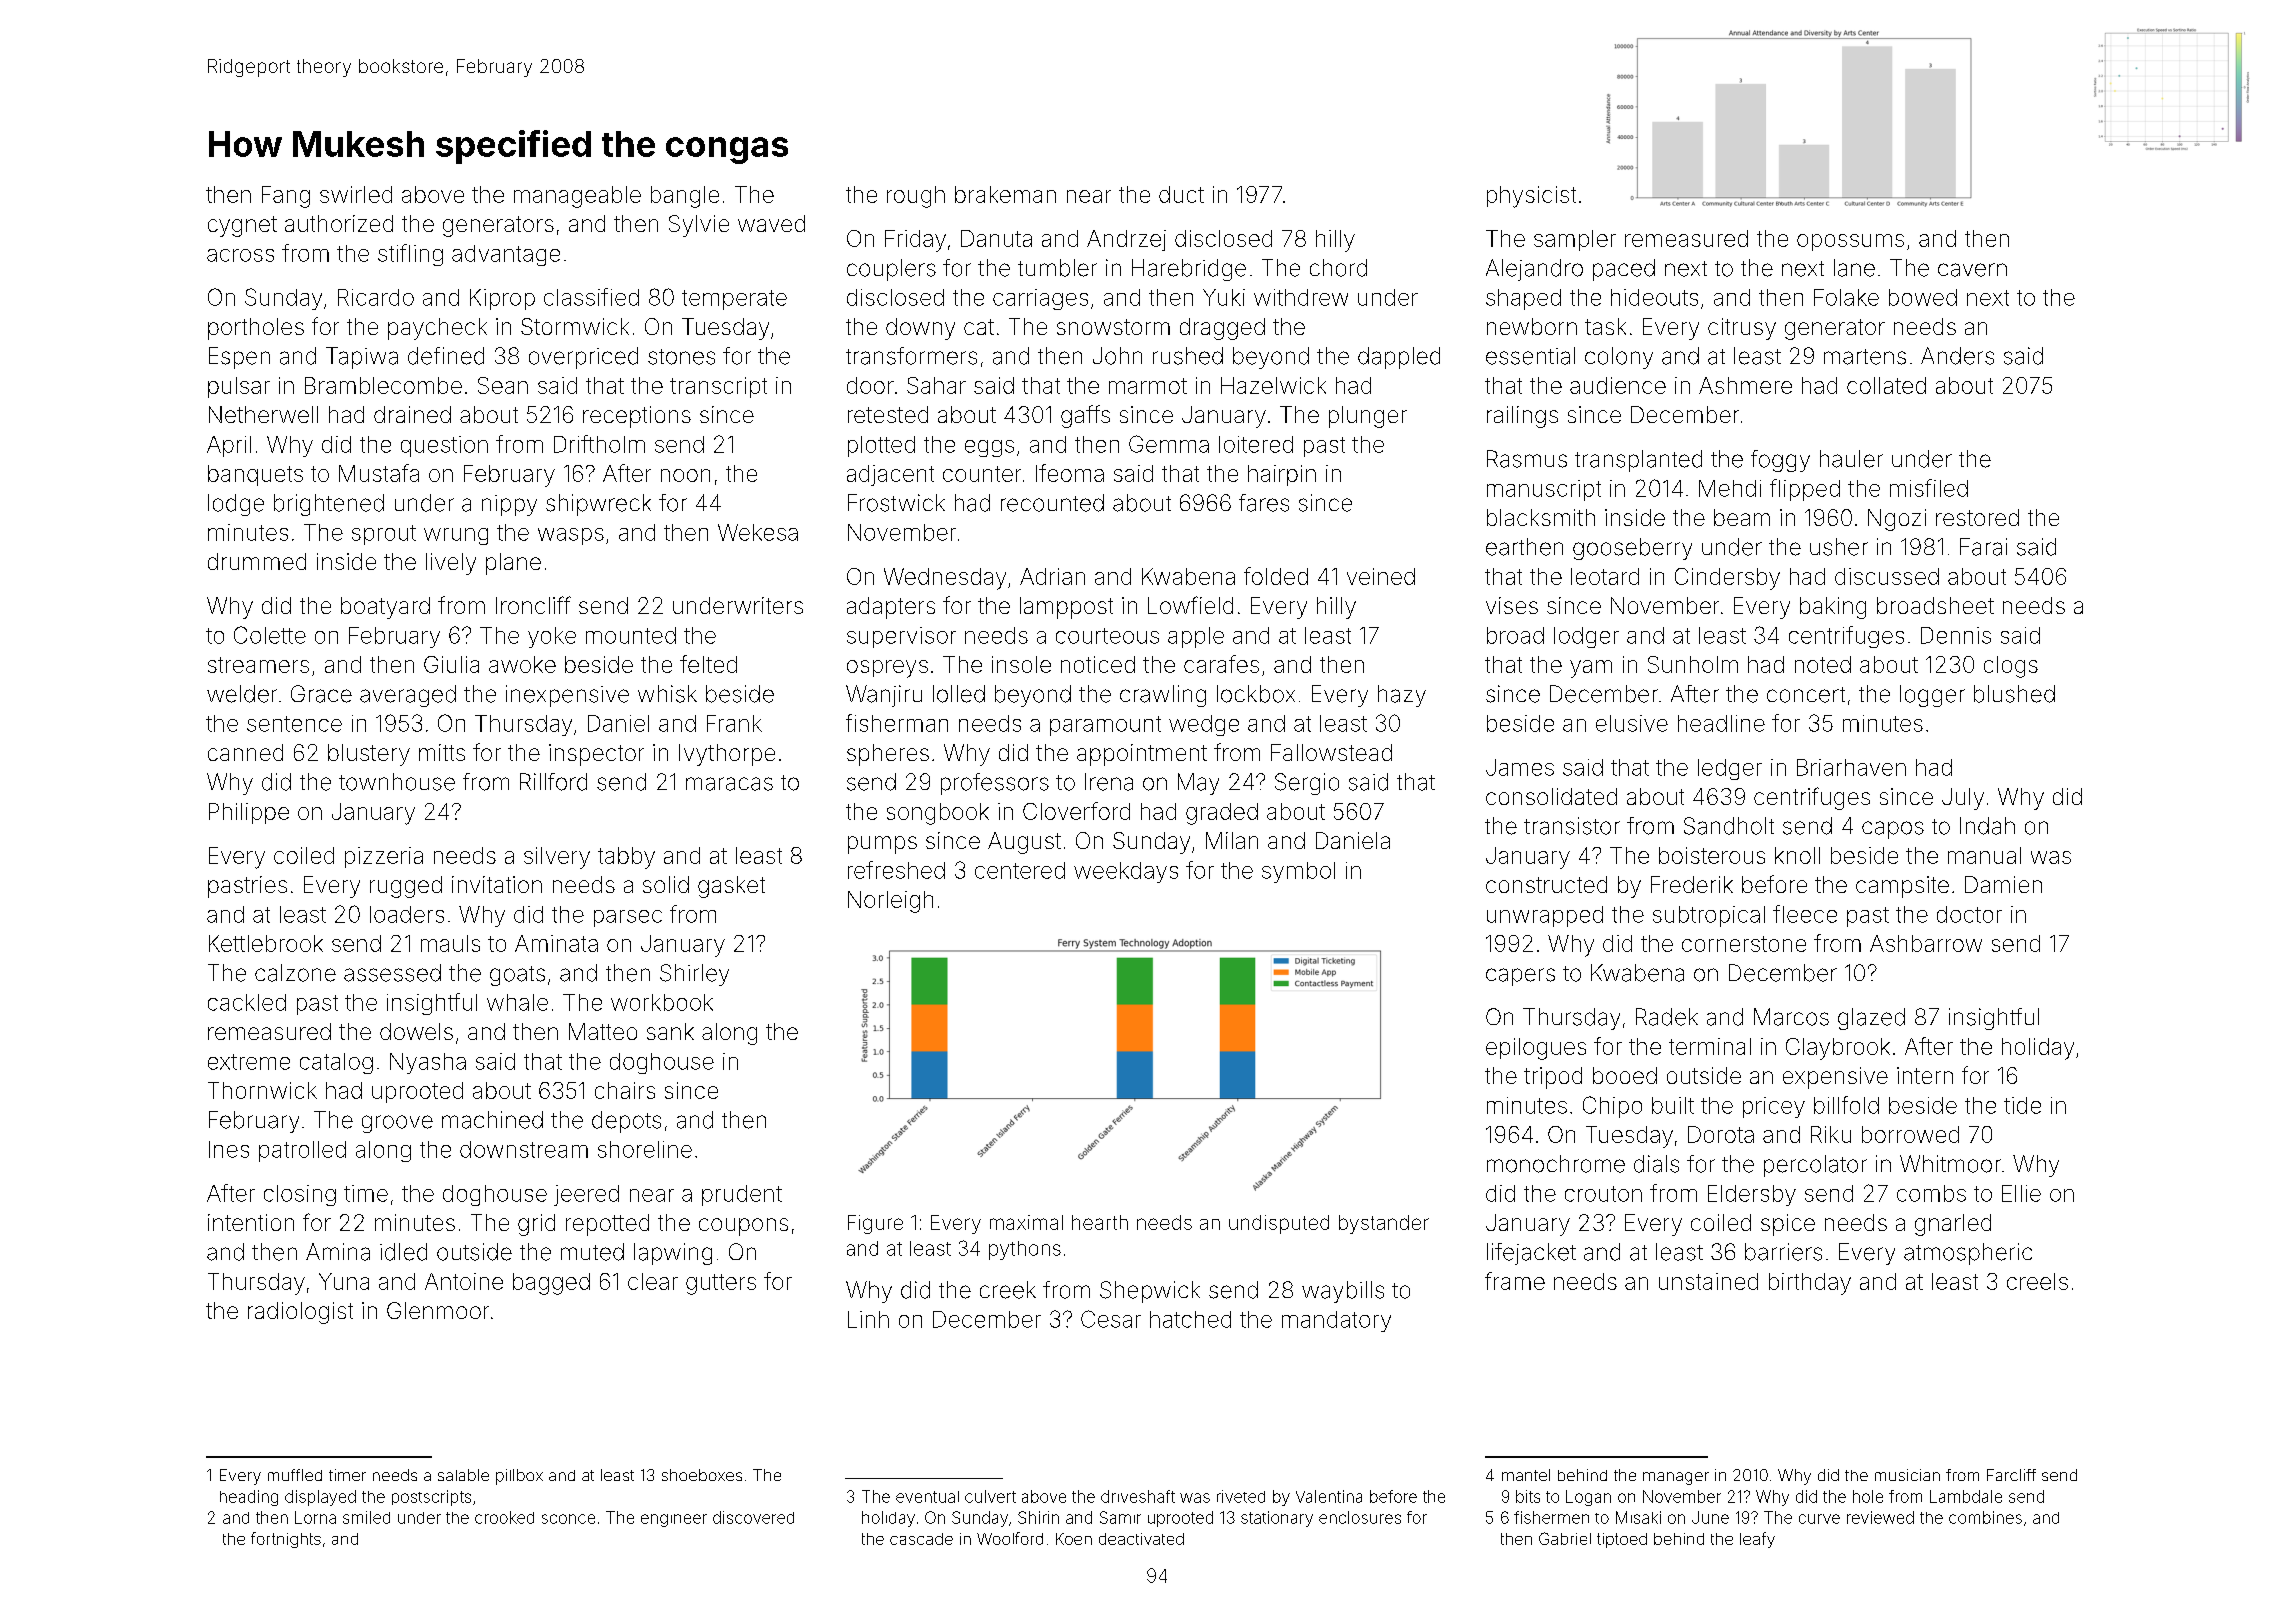  What do you see at coordinates (1273, 385) in the page?
I see `Hazelwick` at bounding box center [1273, 385].
